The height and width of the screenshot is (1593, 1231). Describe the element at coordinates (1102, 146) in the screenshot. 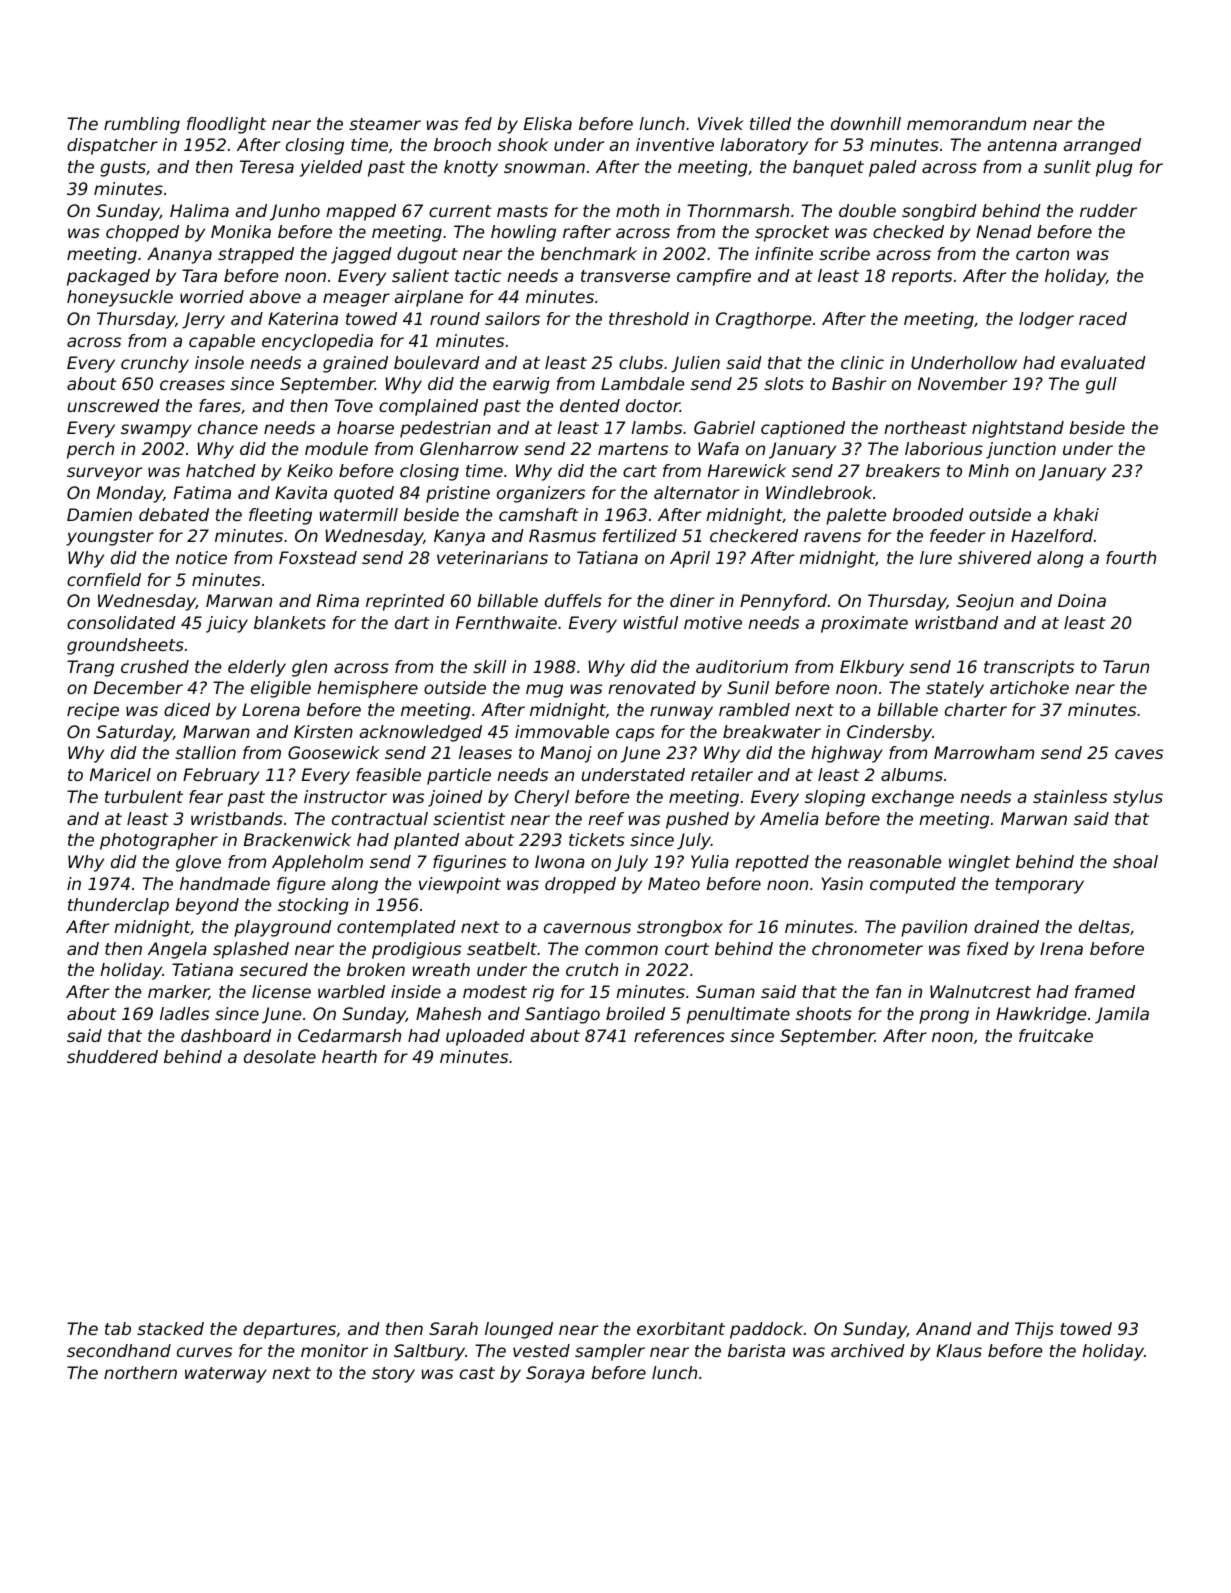

I see `arranged` at that location.
